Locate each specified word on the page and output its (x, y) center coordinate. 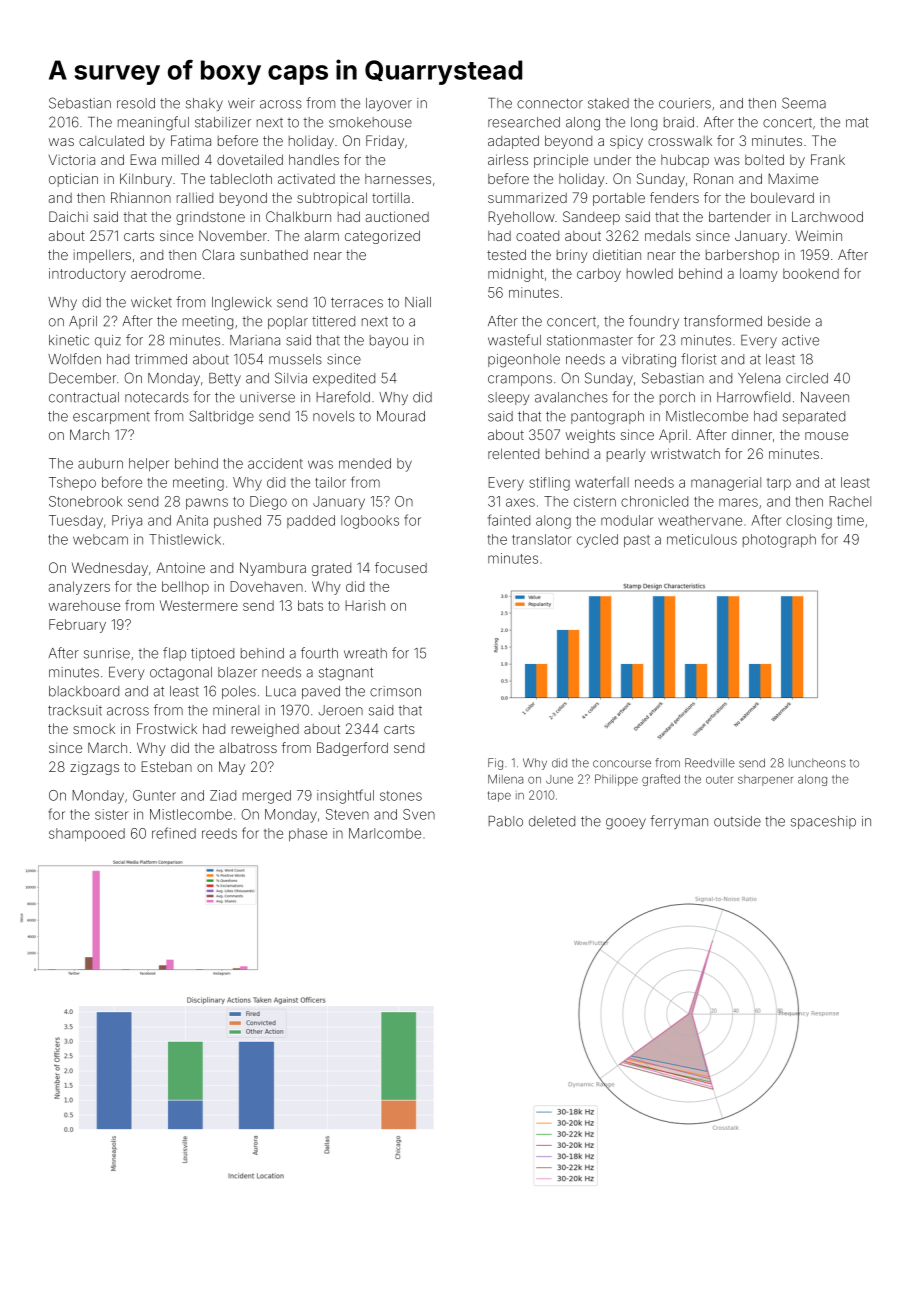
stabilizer (223, 122)
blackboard (84, 691)
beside (789, 321)
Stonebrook (85, 501)
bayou (389, 341)
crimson (395, 691)
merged (267, 797)
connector (550, 103)
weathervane (700, 520)
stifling (549, 484)
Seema (804, 103)
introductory (87, 275)
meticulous (702, 539)
